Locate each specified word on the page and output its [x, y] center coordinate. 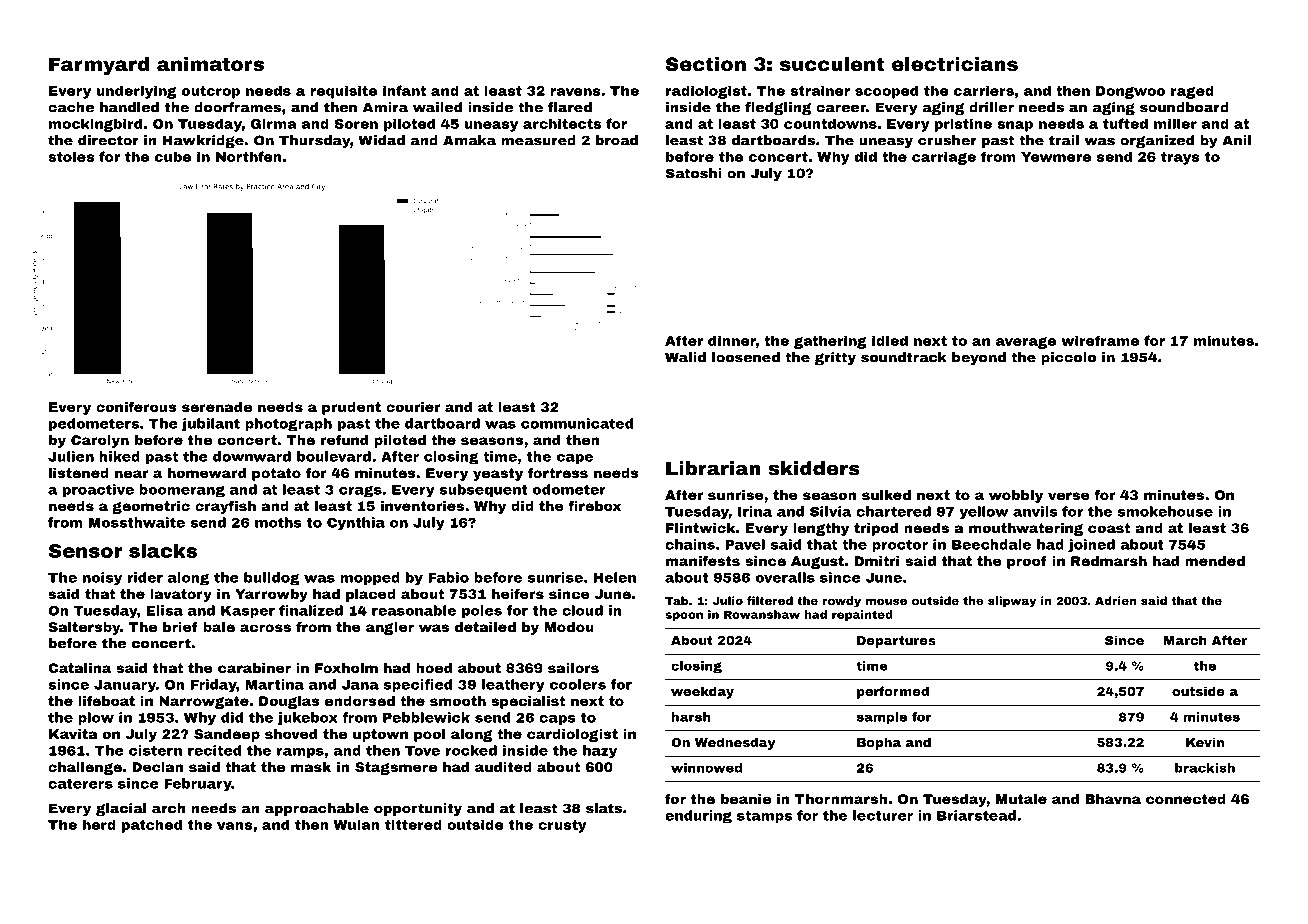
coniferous [136, 406]
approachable [317, 809]
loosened [746, 357]
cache [71, 107]
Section [706, 64]
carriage [944, 158]
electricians [955, 64]
